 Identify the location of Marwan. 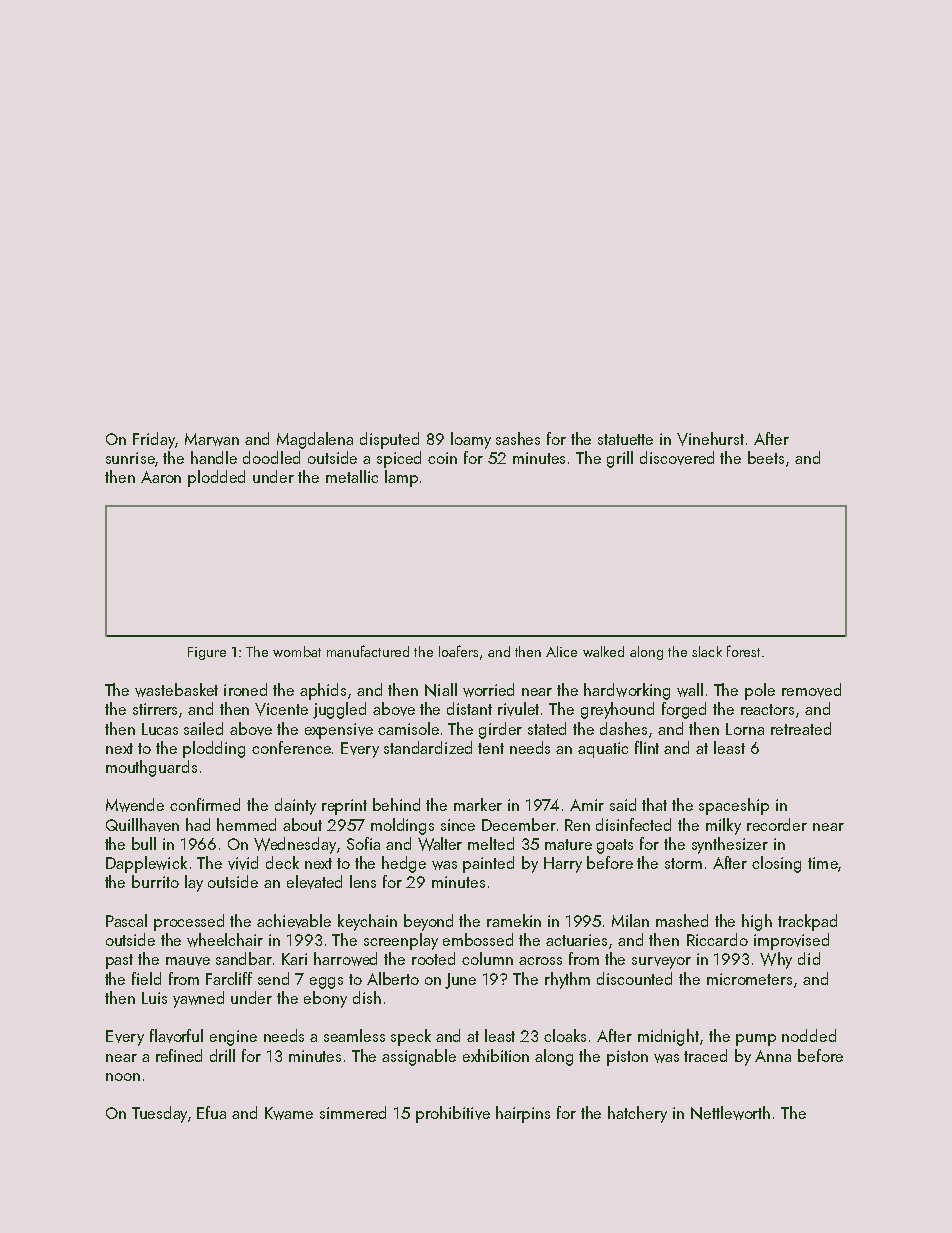
(212, 439).
